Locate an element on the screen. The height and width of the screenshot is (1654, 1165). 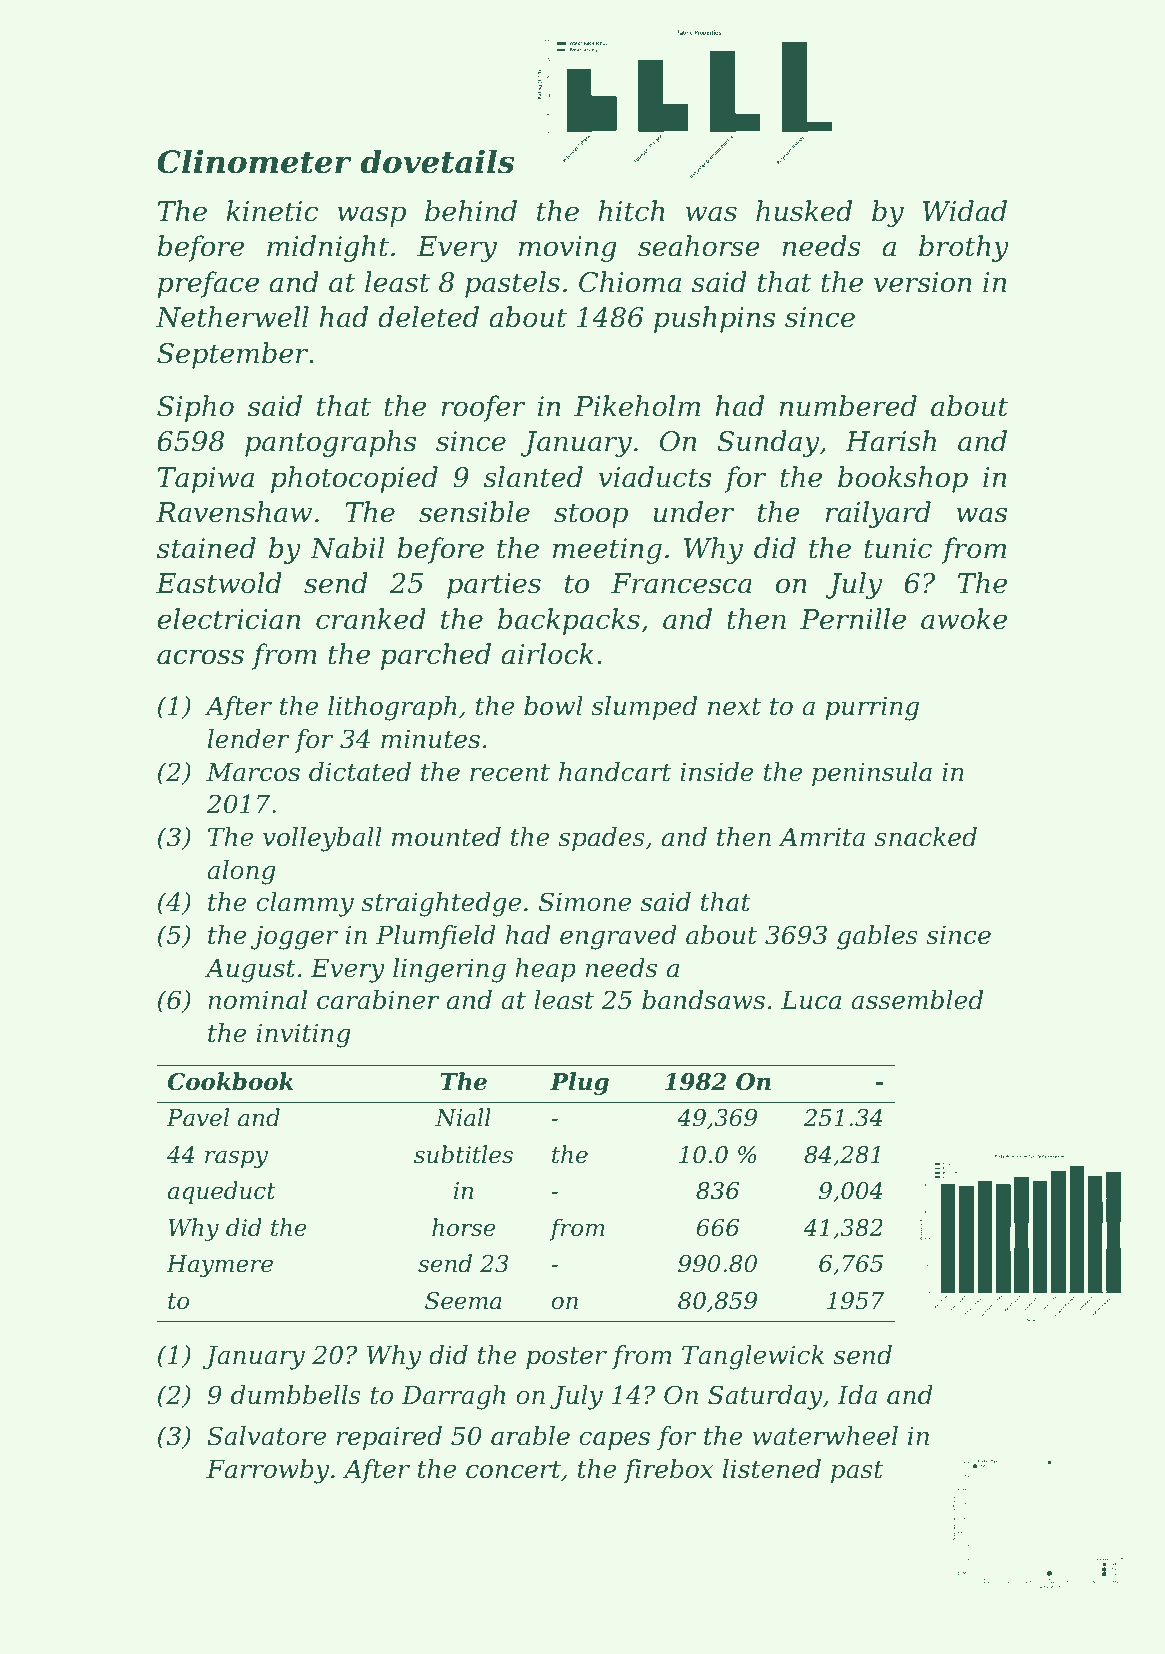
along is located at coordinates (241, 872).
